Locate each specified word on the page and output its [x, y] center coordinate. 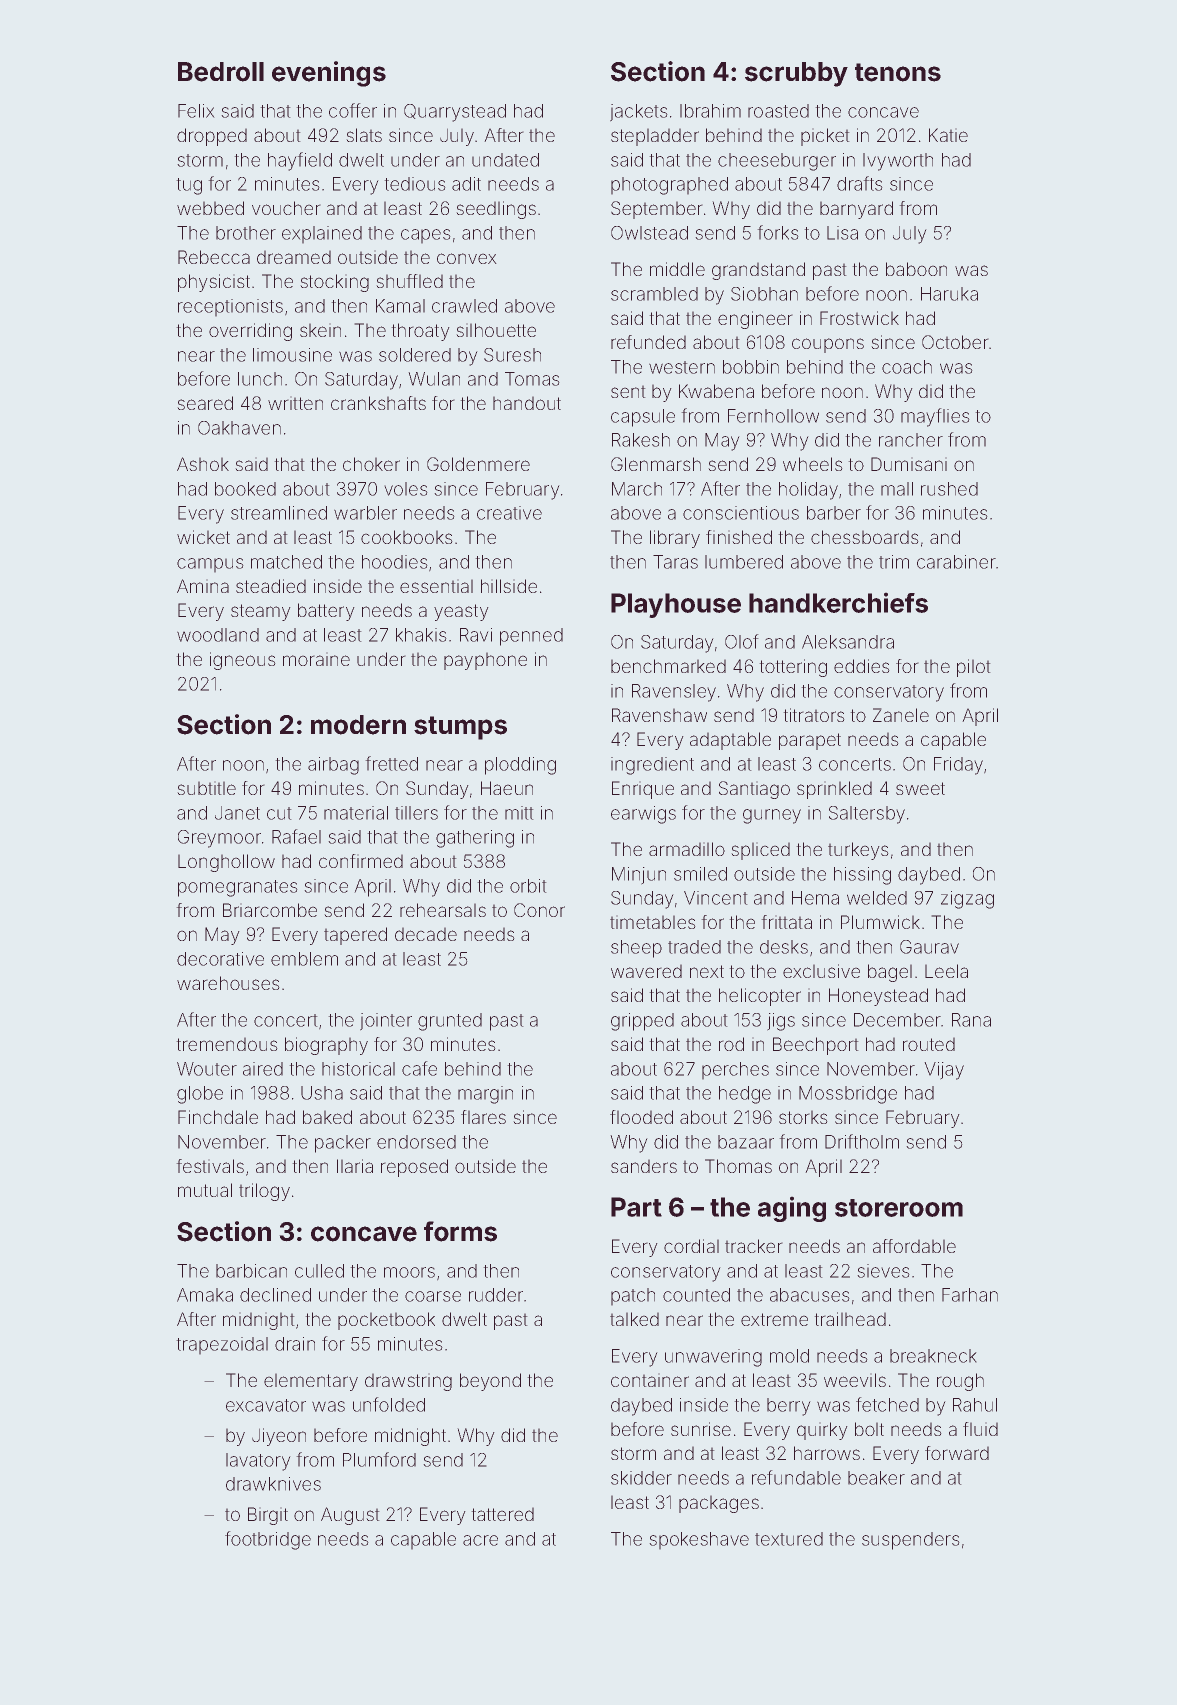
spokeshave [699, 1540]
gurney [772, 816]
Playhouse [676, 605]
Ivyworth [898, 162]
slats [364, 135]
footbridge [268, 1540]
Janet [237, 813]
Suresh [512, 355]
